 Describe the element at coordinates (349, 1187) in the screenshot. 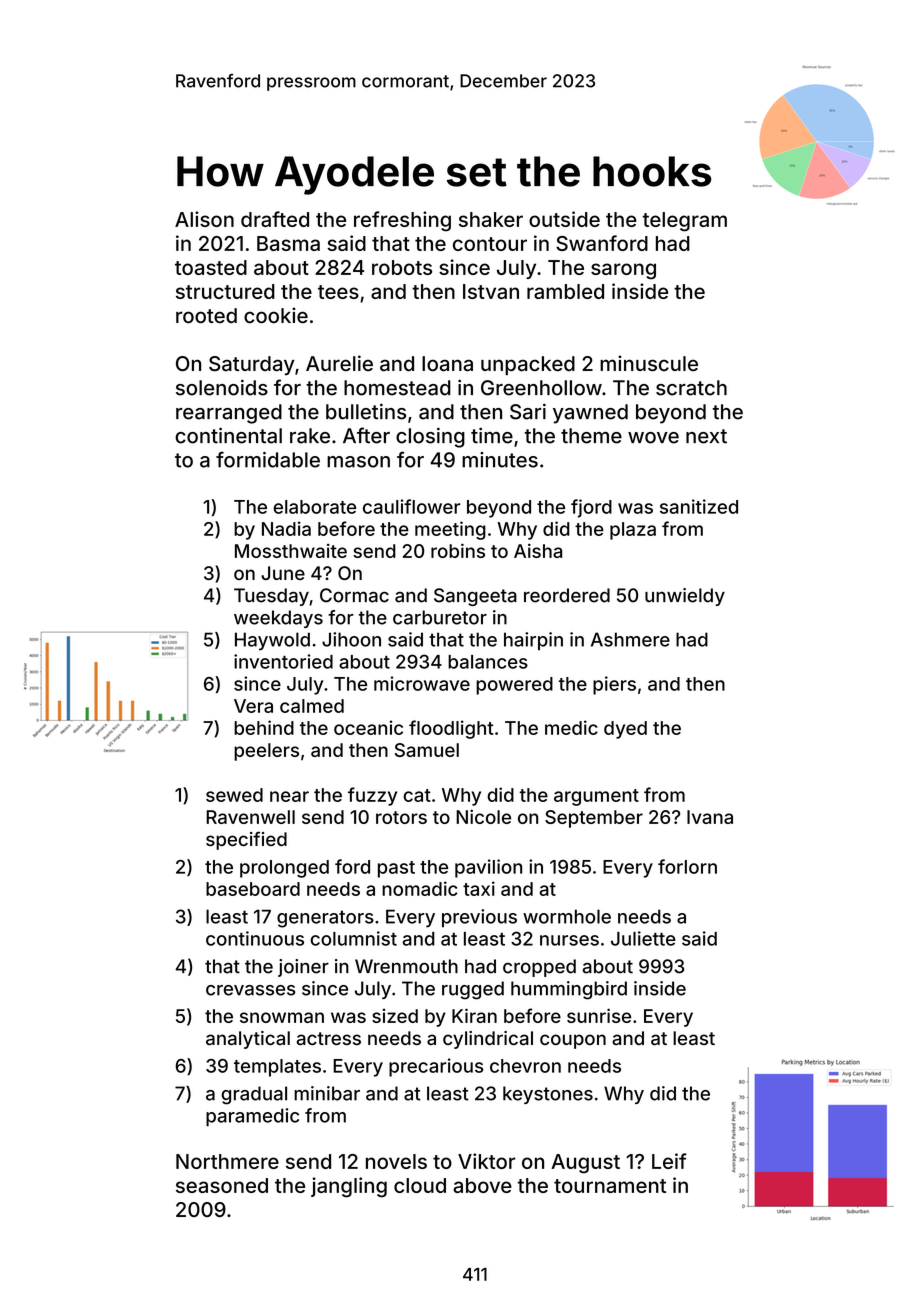

I see `jangling` at that location.
